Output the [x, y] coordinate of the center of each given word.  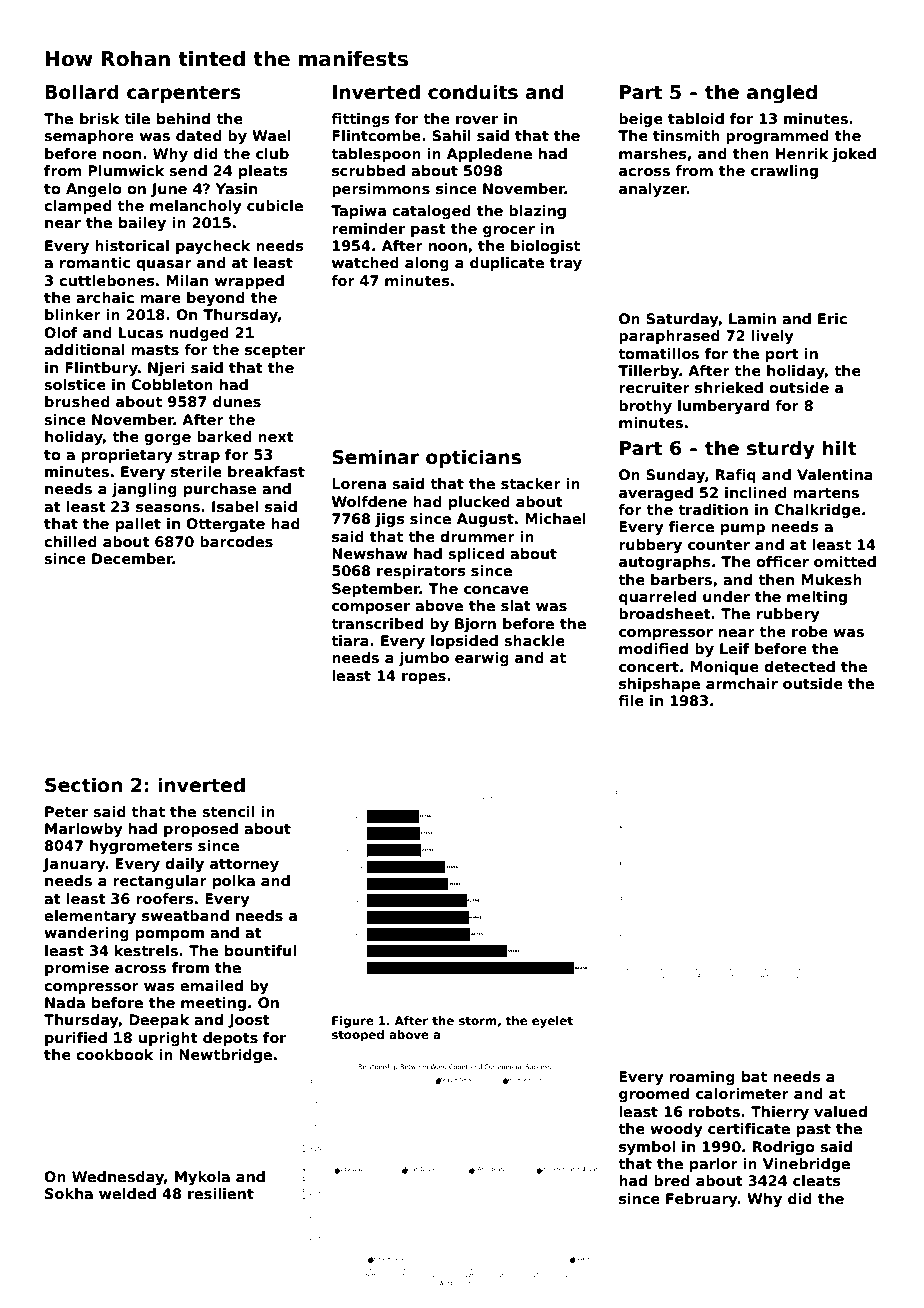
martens [826, 493]
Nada [65, 1002]
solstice [75, 384]
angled [782, 93]
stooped [358, 1036]
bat [754, 1076]
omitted [845, 561]
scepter [275, 351]
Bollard [82, 92]
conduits [473, 92]
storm [478, 1020]
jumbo [423, 659]
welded [127, 1193]
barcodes [236, 541]
